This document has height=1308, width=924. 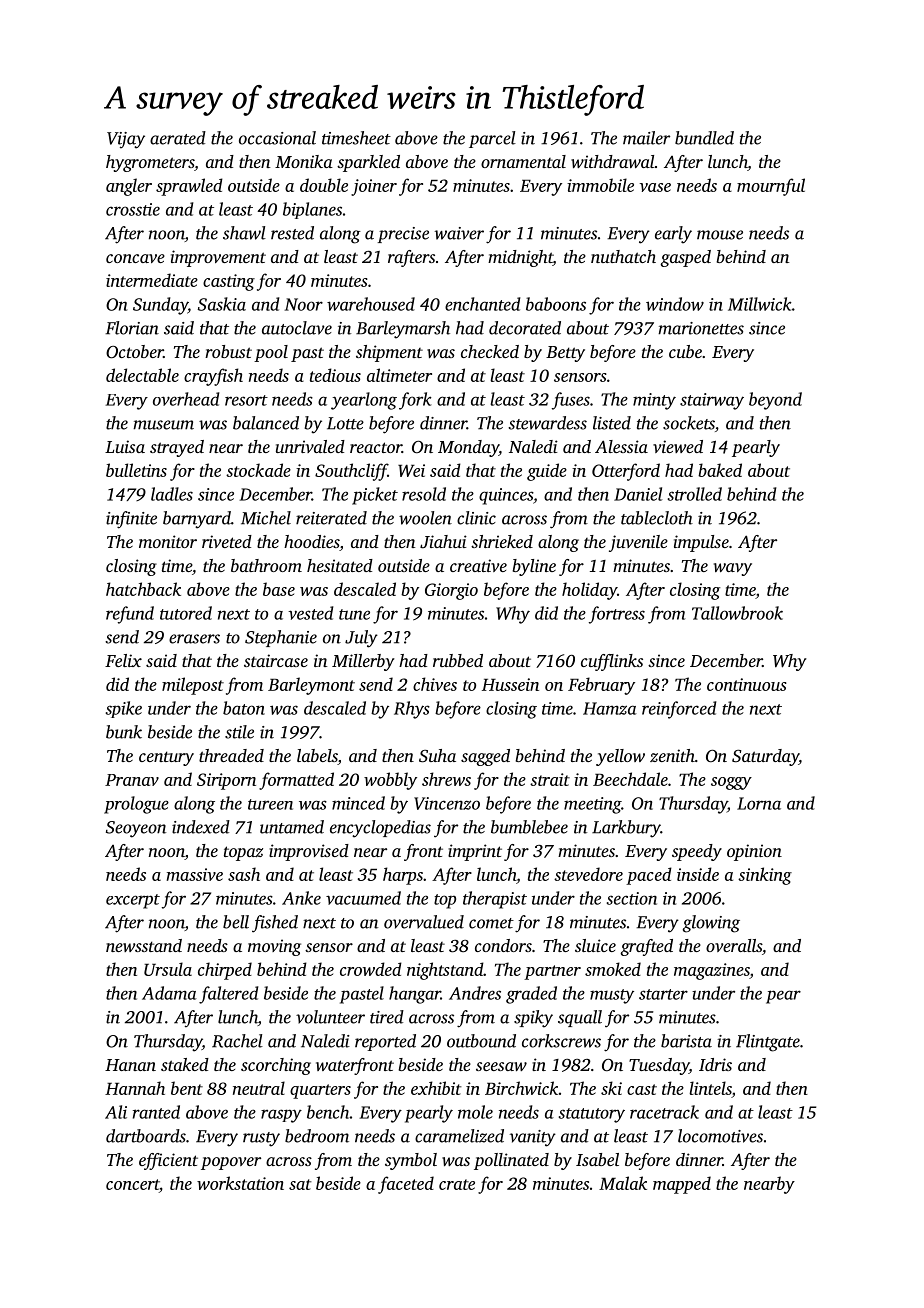 What do you see at coordinates (771, 187) in the document?
I see `mournful` at bounding box center [771, 187].
